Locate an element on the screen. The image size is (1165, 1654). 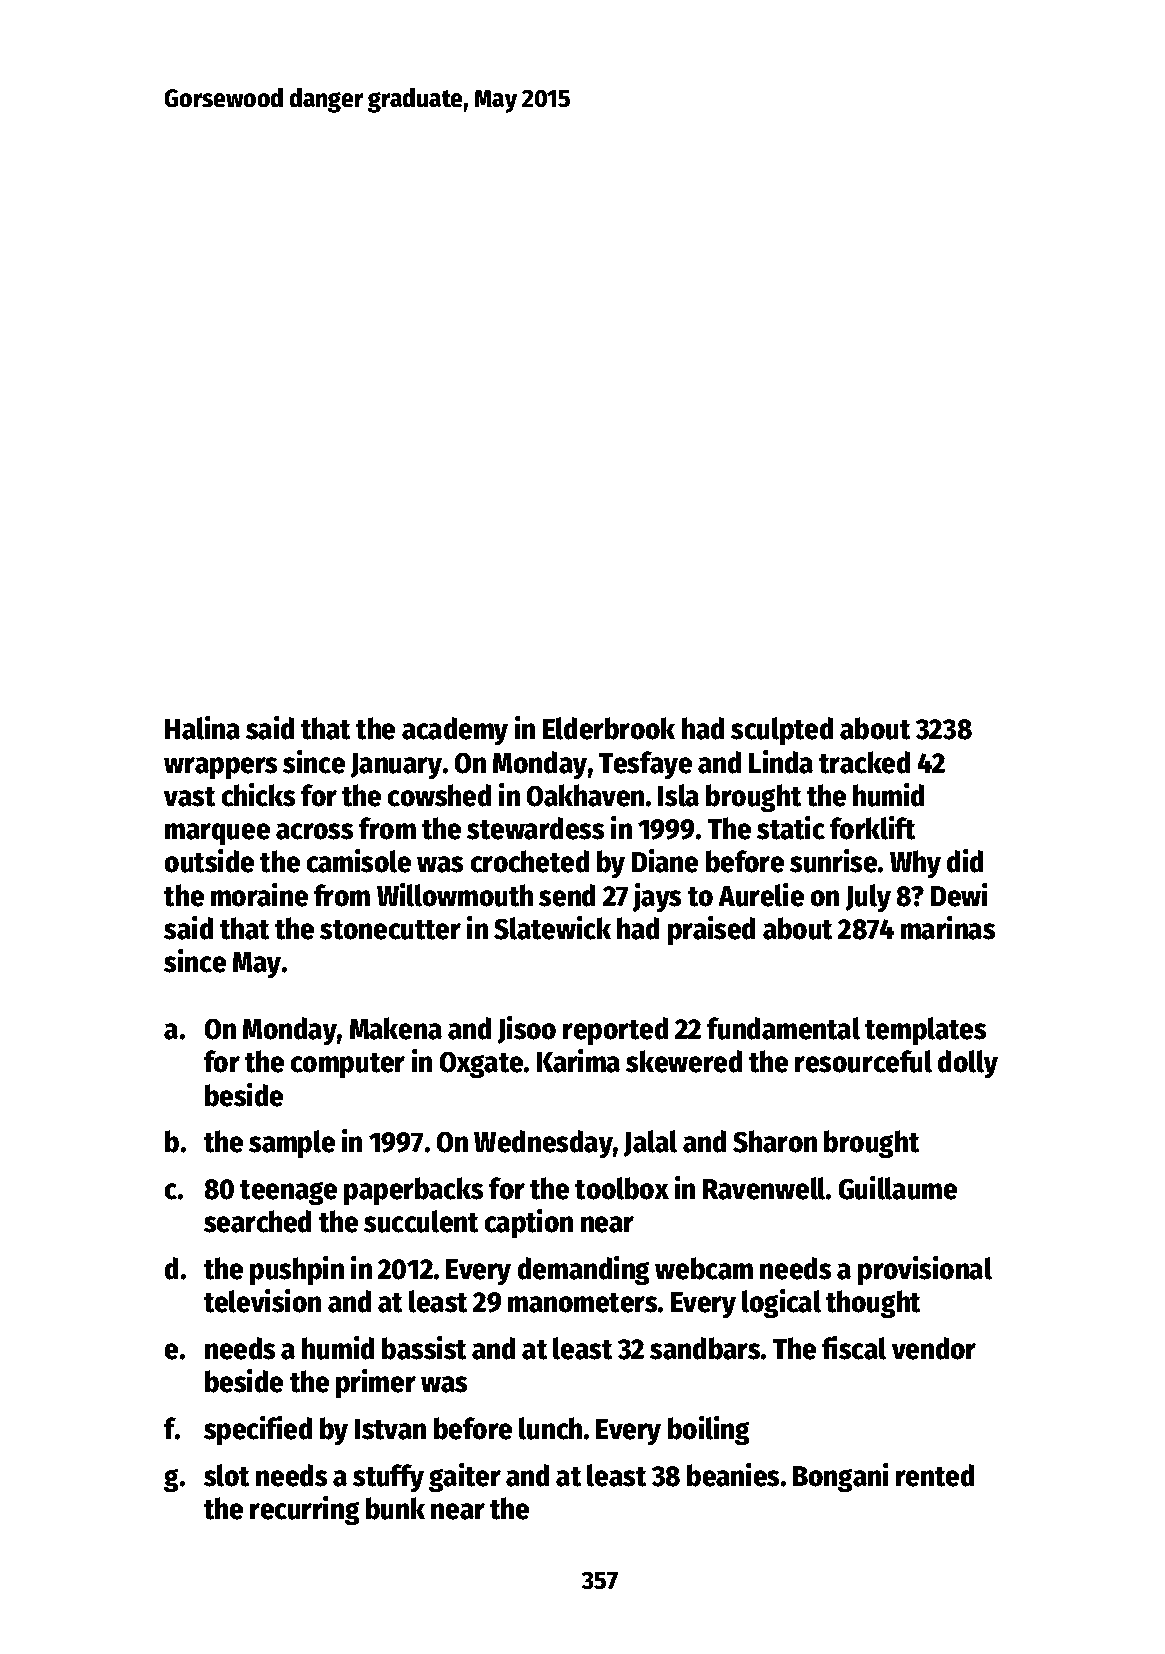
demanding is located at coordinates (583, 1270).
